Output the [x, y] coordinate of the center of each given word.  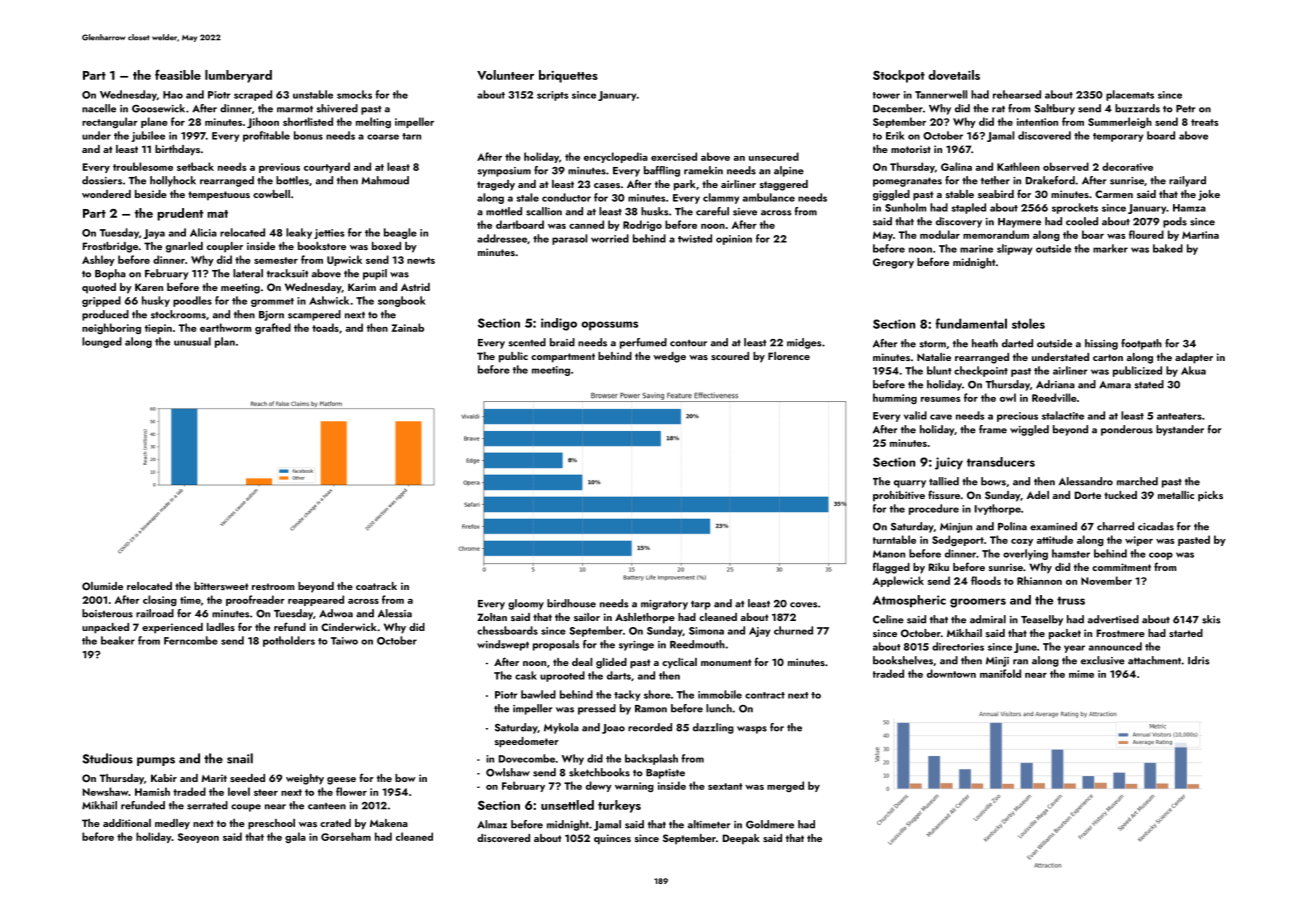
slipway [1014, 249]
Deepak [741, 839]
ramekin [703, 170]
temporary [1118, 137]
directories [958, 646]
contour [688, 343]
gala [295, 837]
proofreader [255, 600]
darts [619, 675]
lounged [102, 342]
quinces [612, 839]
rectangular [110, 122]
